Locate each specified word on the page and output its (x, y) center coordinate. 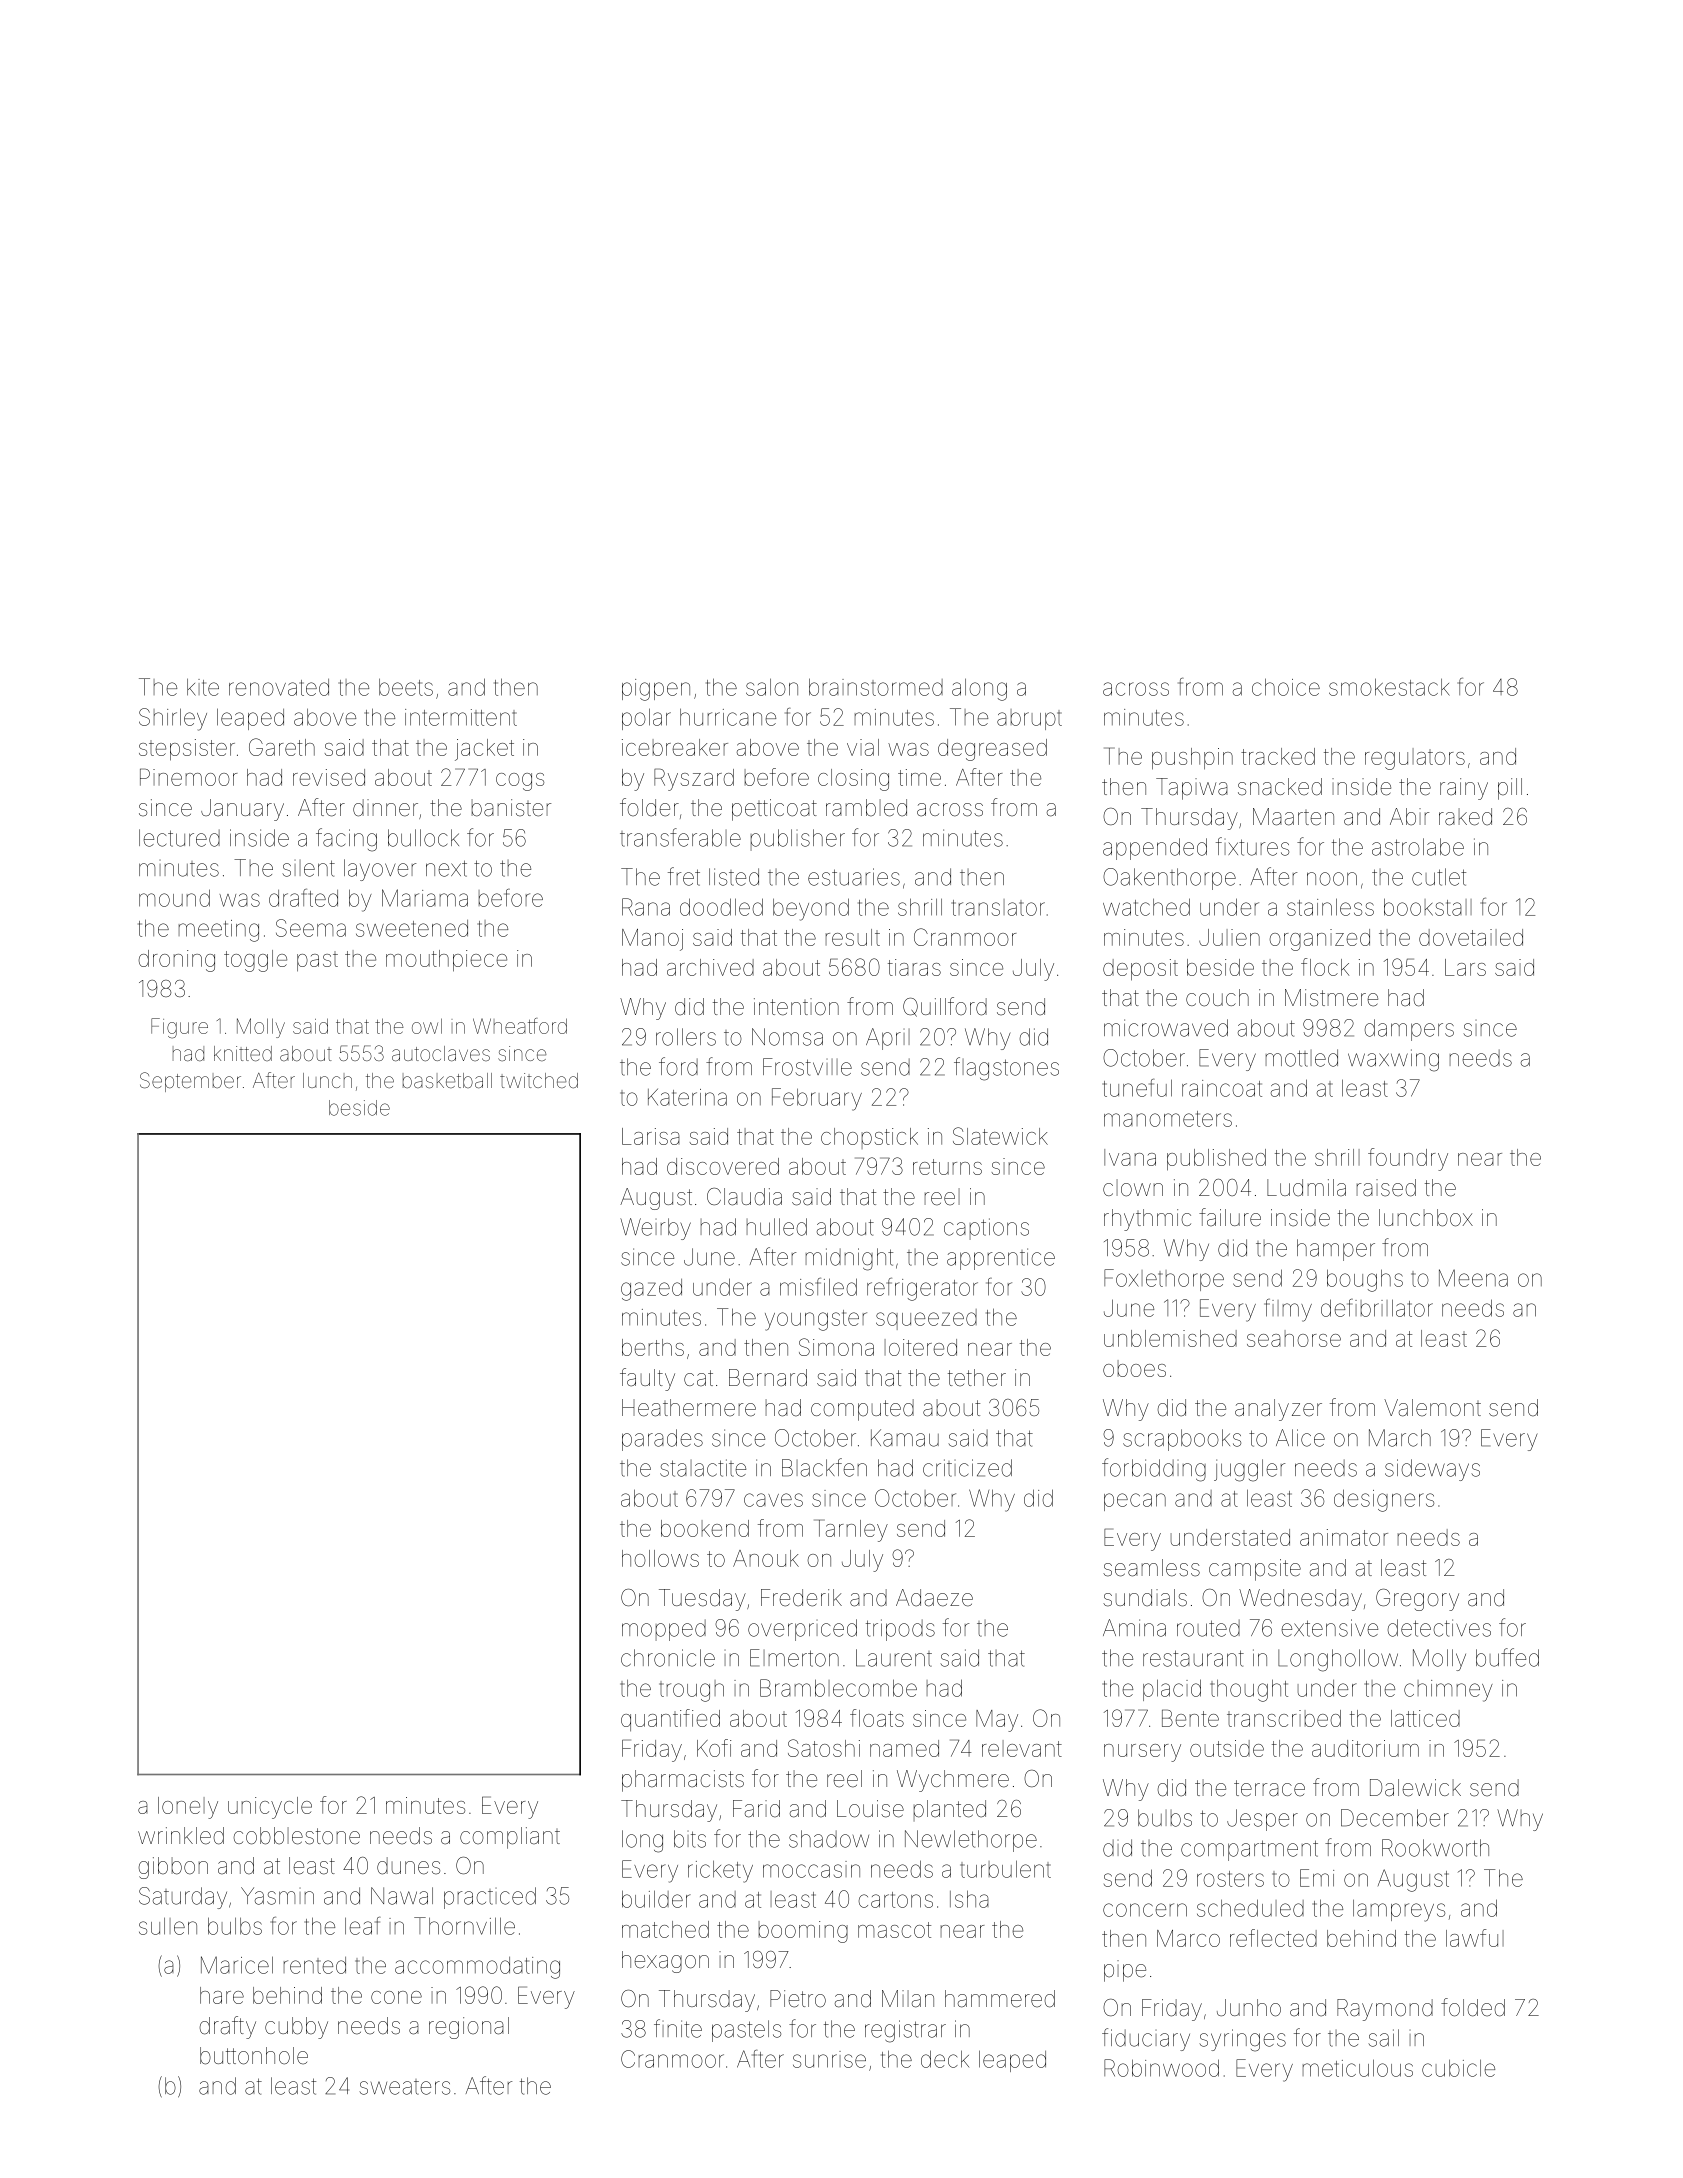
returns (947, 1167)
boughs (1365, 1280)
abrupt (1029, 719)
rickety (720, 1872)
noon (1332, 879)
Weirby (655, 1229)
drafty (227, 2027)
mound (174, 898)
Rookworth (1435, 1848)
